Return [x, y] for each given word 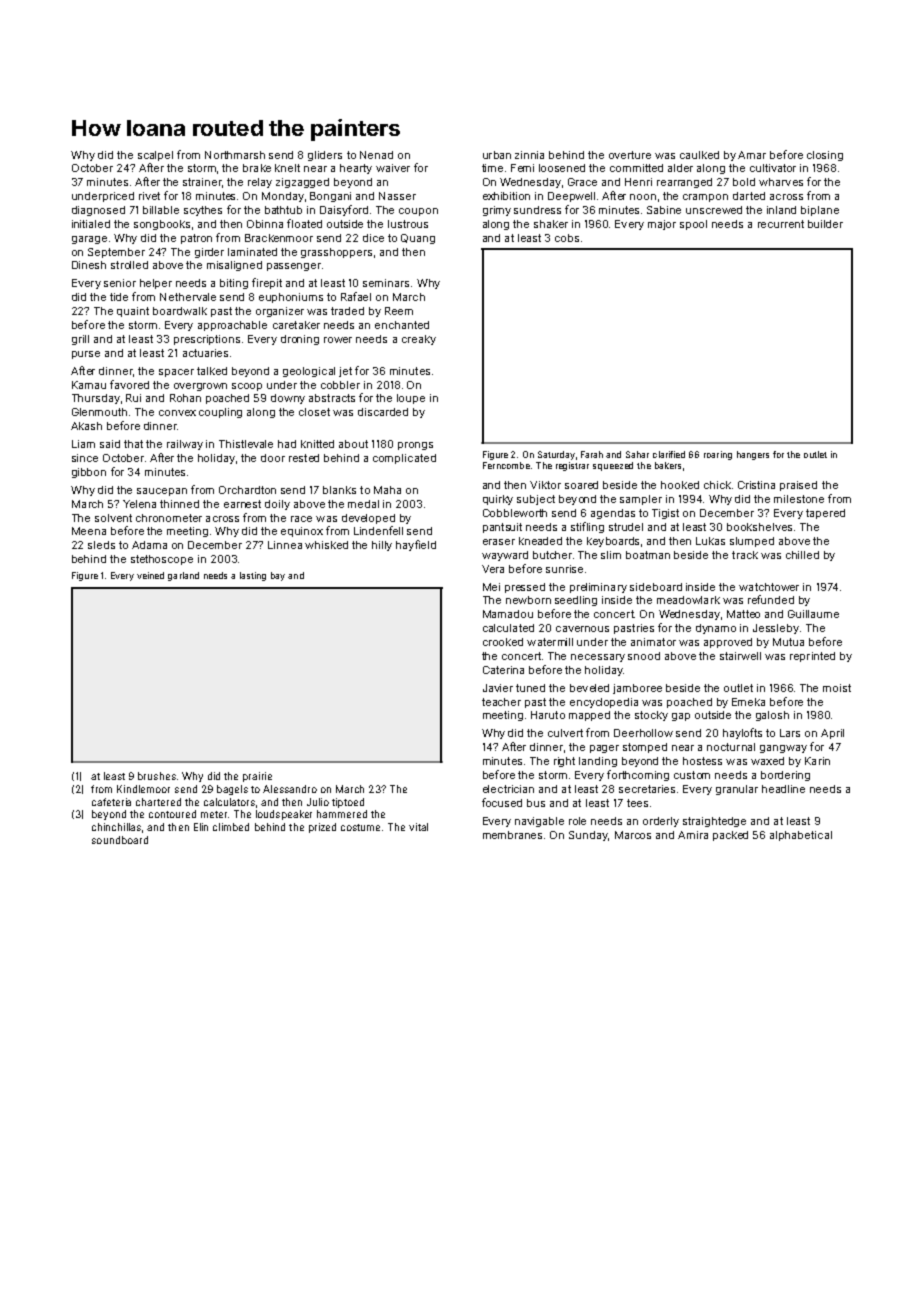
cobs [567, 238]
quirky [498, 500]
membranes [512, 835]
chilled [802, 555]
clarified [669, 454]
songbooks [162, 225]
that [133, 444]
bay [278, 576]
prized [322, 828]
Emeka [748, 702]
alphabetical [801, 836]
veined [150, 575]
